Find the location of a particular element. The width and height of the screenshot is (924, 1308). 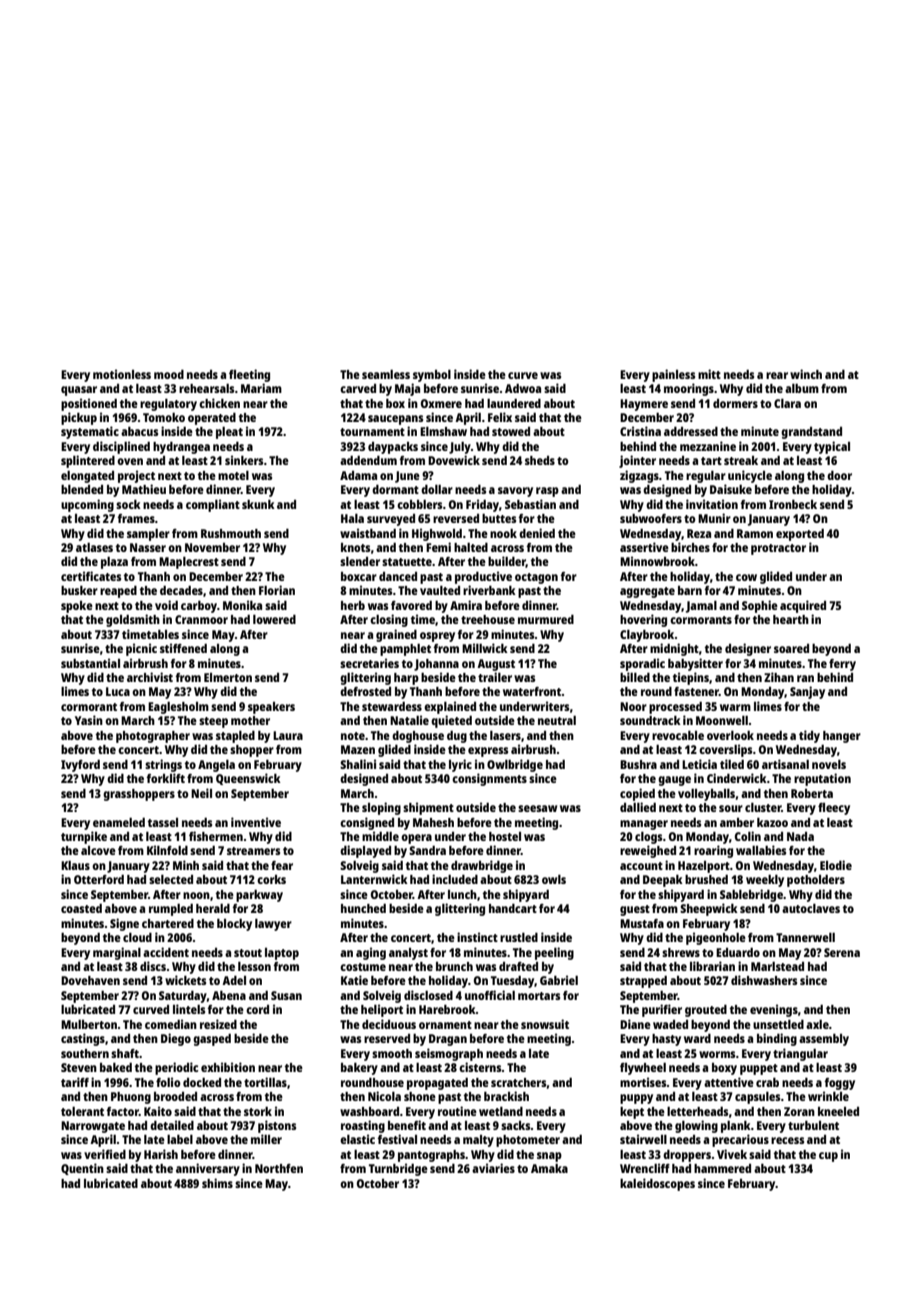

archivist is located at coordinates (150, 677).
